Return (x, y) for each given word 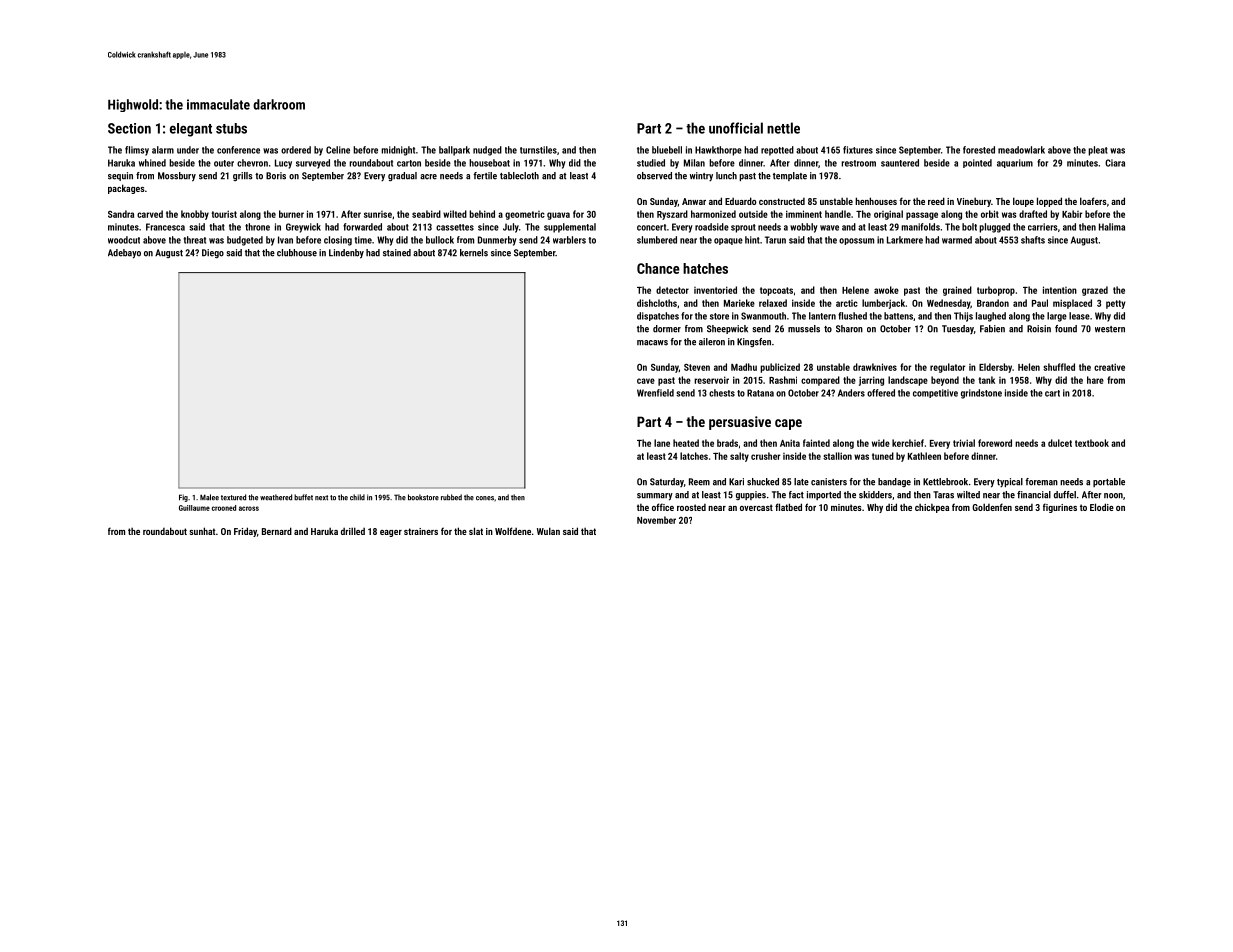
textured (233, 497)
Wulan (548, 531)
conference (238, 150)
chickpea (932, 508)
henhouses (876, 201)
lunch (726, 176)
